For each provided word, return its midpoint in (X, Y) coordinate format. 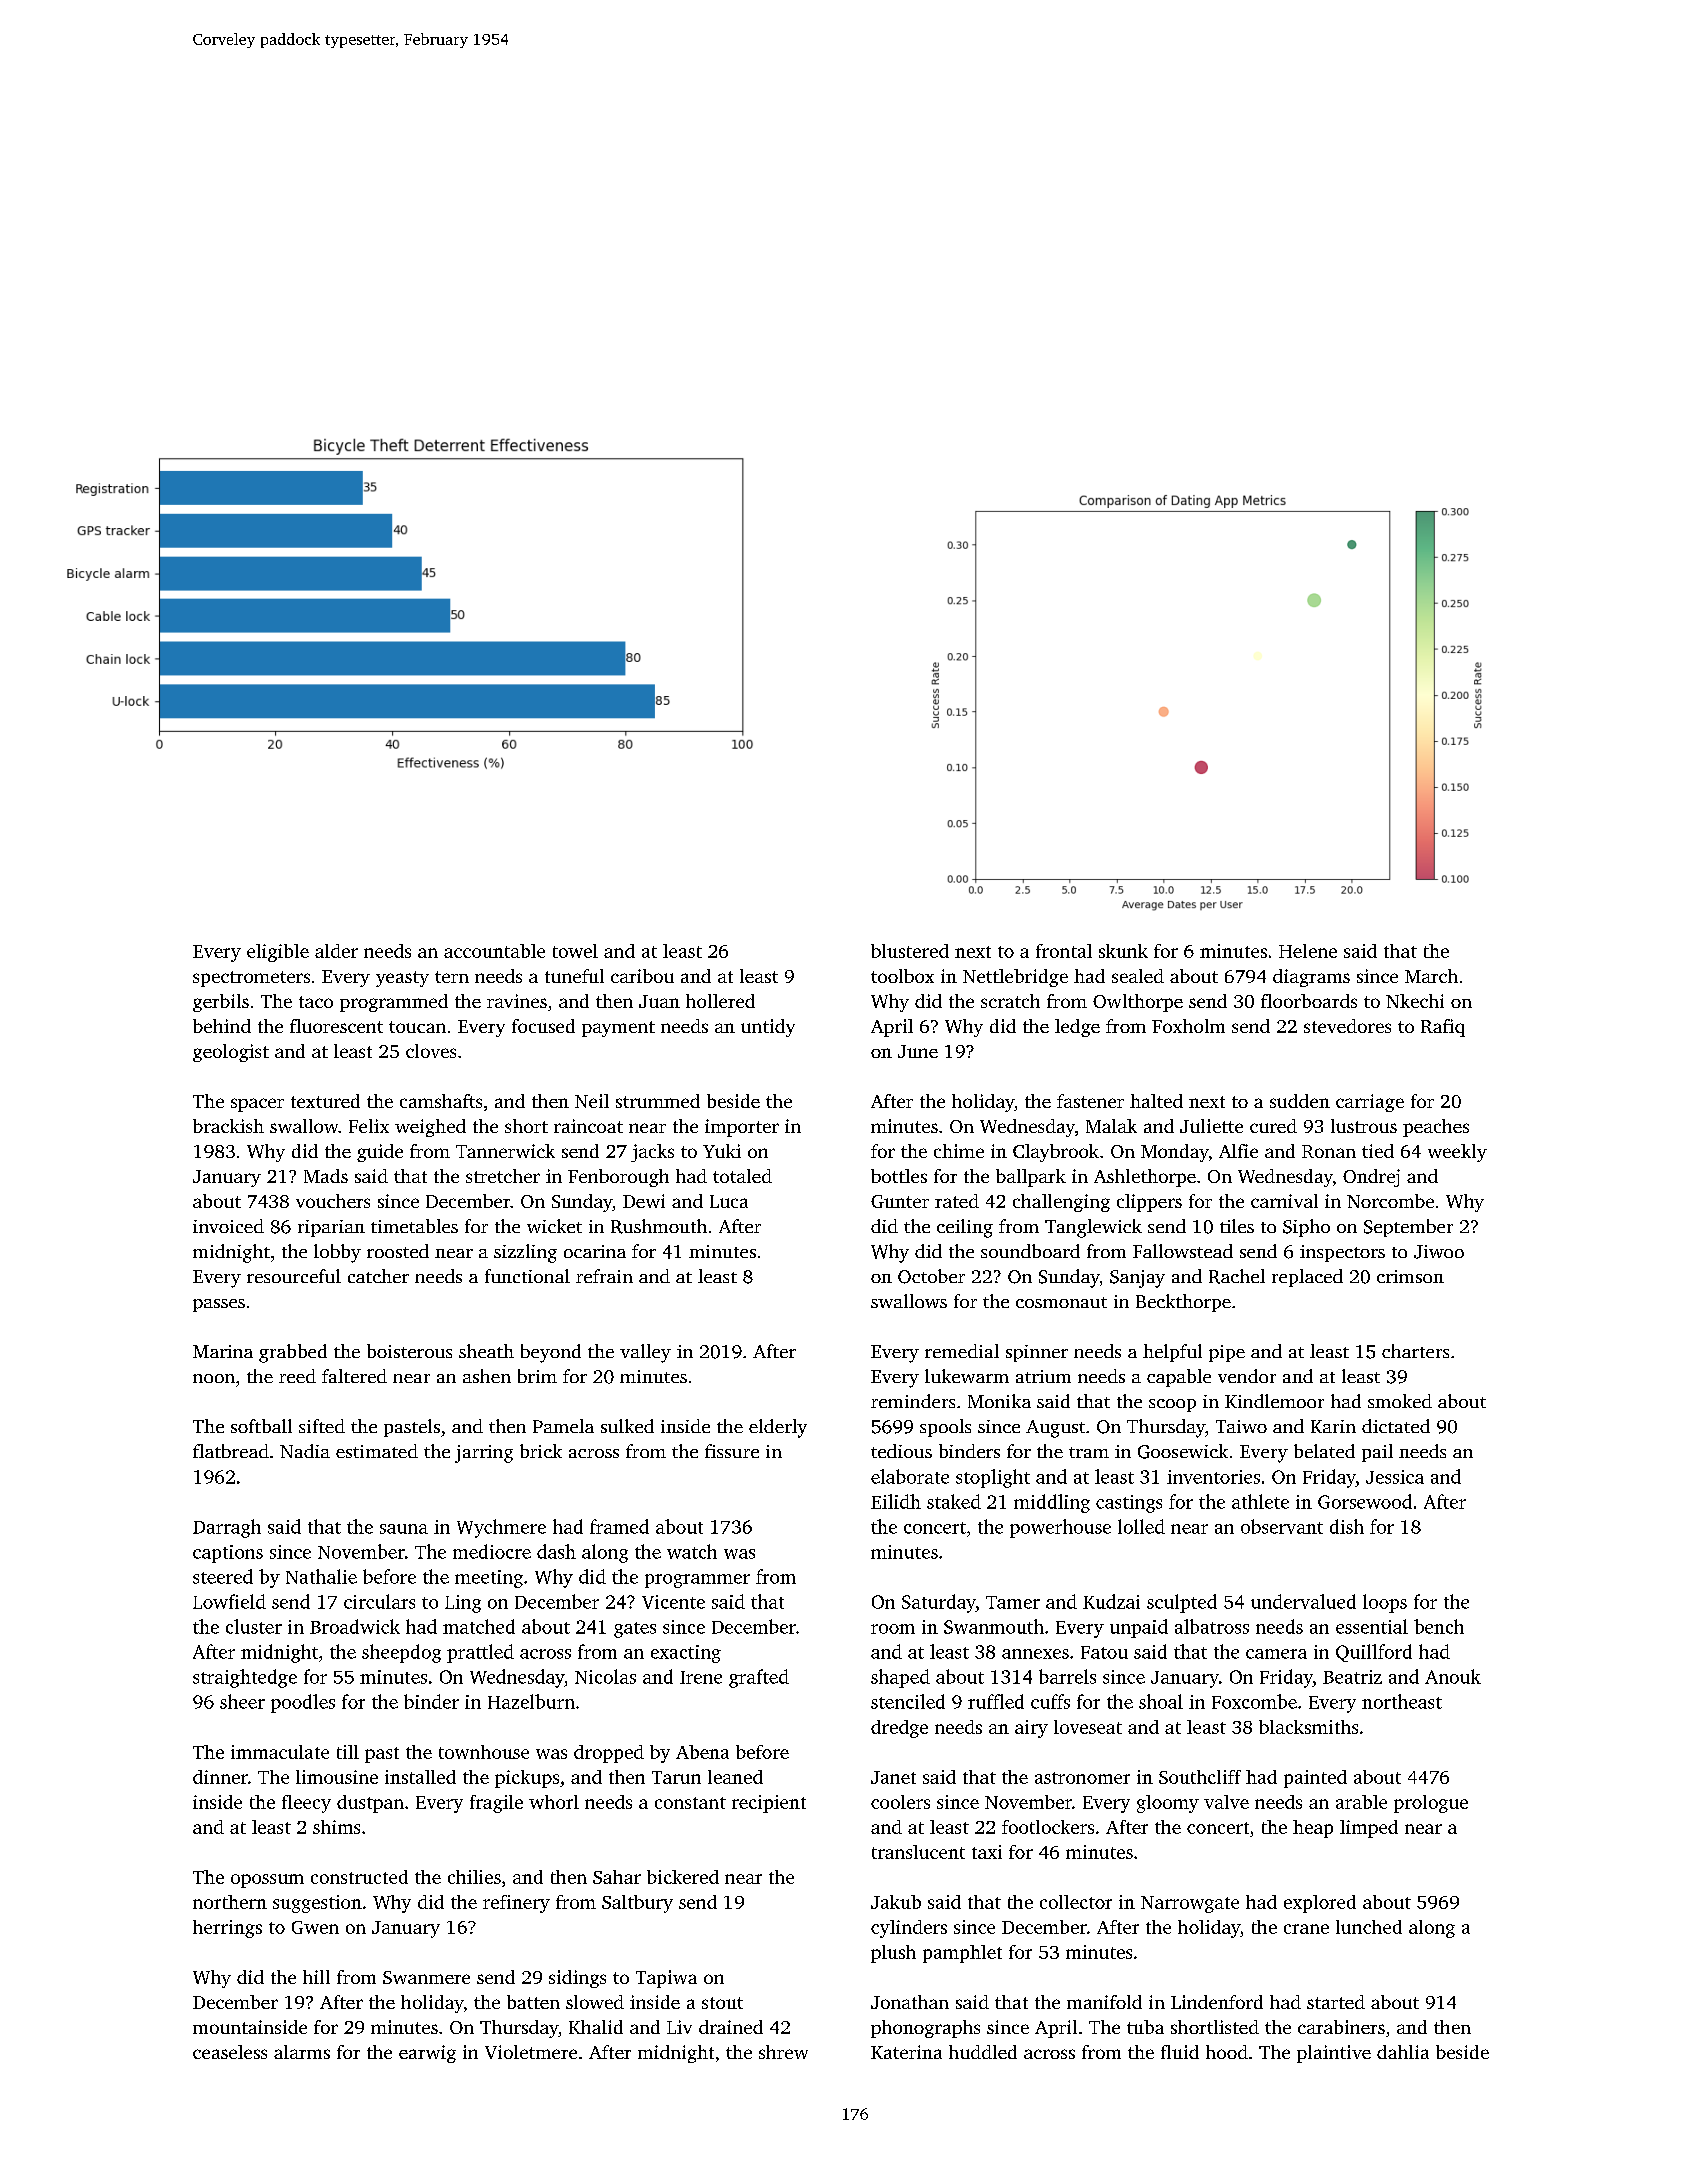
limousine (337, 1777)
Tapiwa (666, 1979)
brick (541, 1451)
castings (1129, 1504)
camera (1276, 1654)
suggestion (317, 1904)
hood (1227, 2052)
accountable (494, 951)
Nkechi (1415, 1001)
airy (1031, 1729)
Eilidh (896, 1501)
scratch (1010, 1001)
